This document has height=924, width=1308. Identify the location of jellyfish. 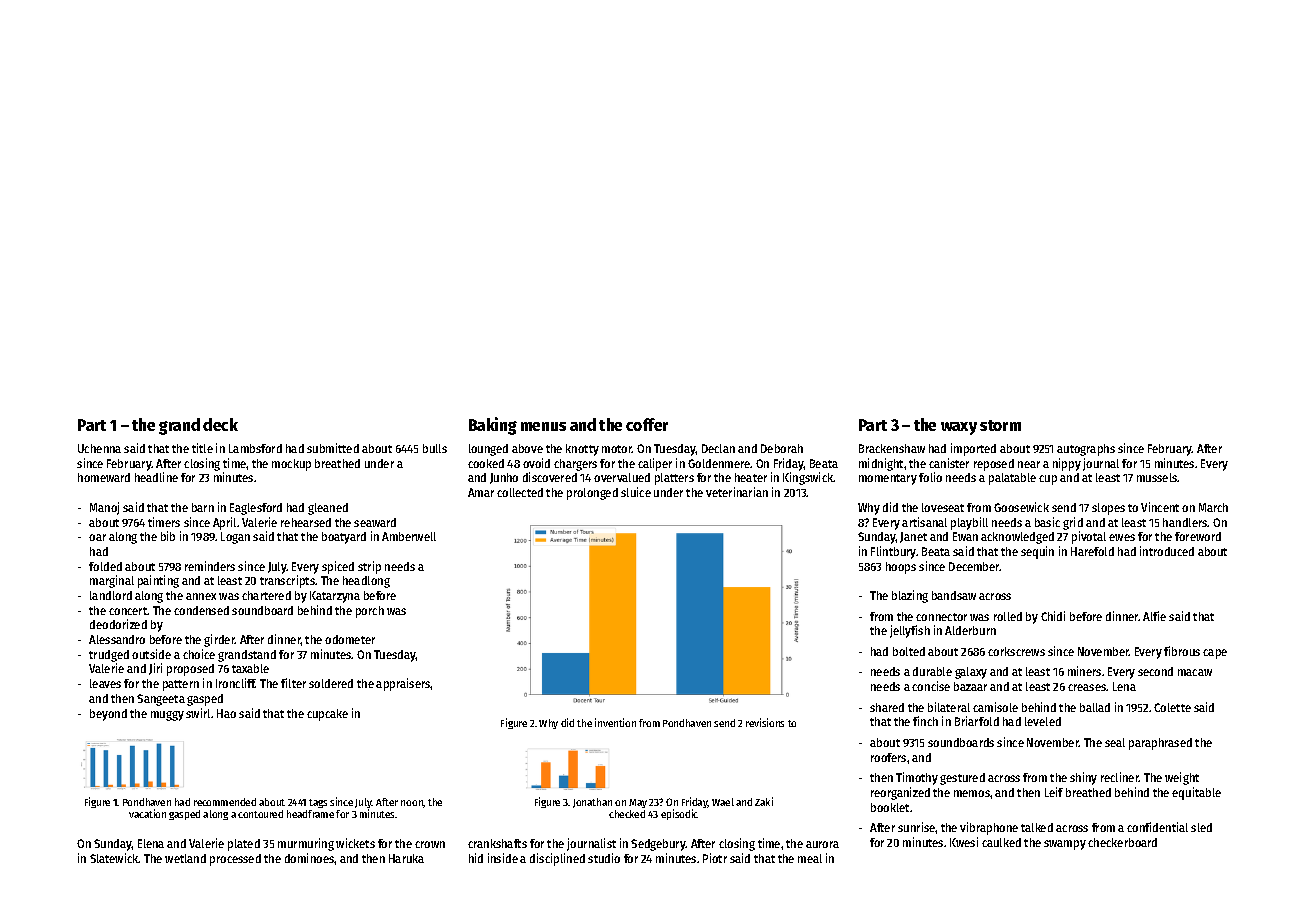
(910, 631).
